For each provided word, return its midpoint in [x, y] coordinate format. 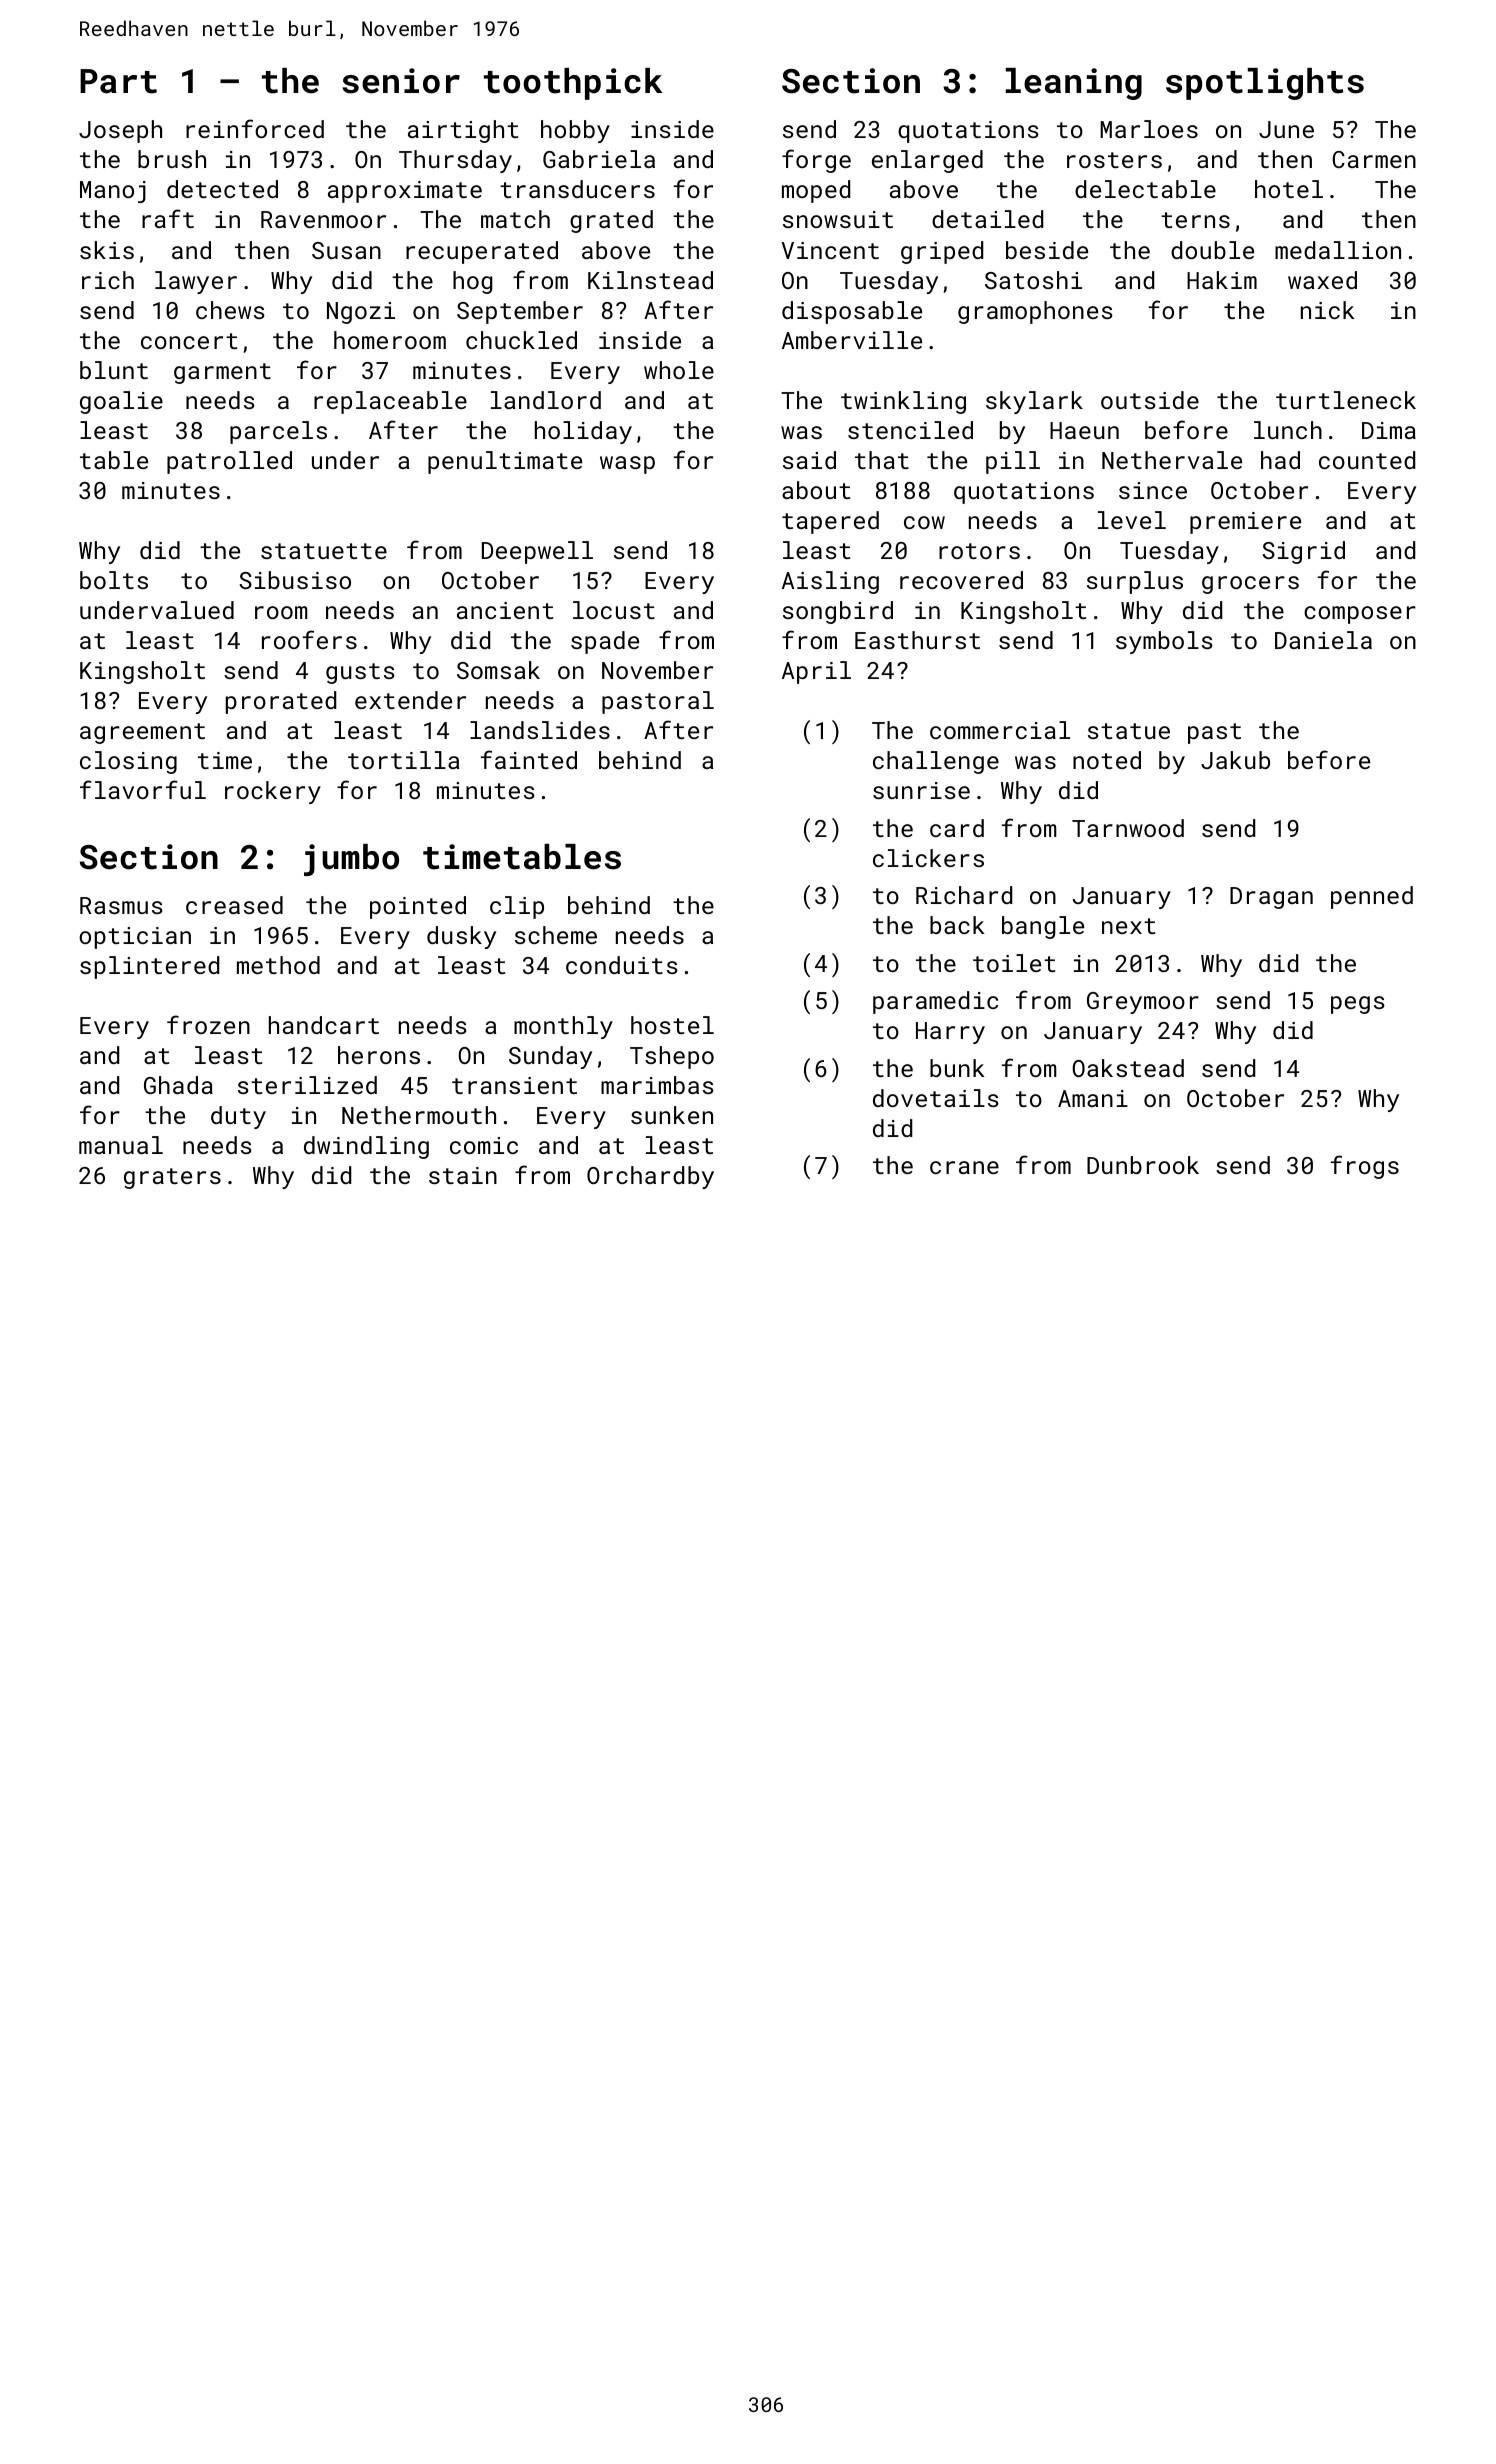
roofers [309, 639]
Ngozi [361, 313]
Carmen [1374, 159]
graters [172, 1178]
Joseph [120, 131]
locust [614, 610]
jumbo [351, 860]
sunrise [921, 790]
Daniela [1323, 640]
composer [1360, 615]
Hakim [1222, 280]
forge [816, 161]
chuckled [521, 340]
